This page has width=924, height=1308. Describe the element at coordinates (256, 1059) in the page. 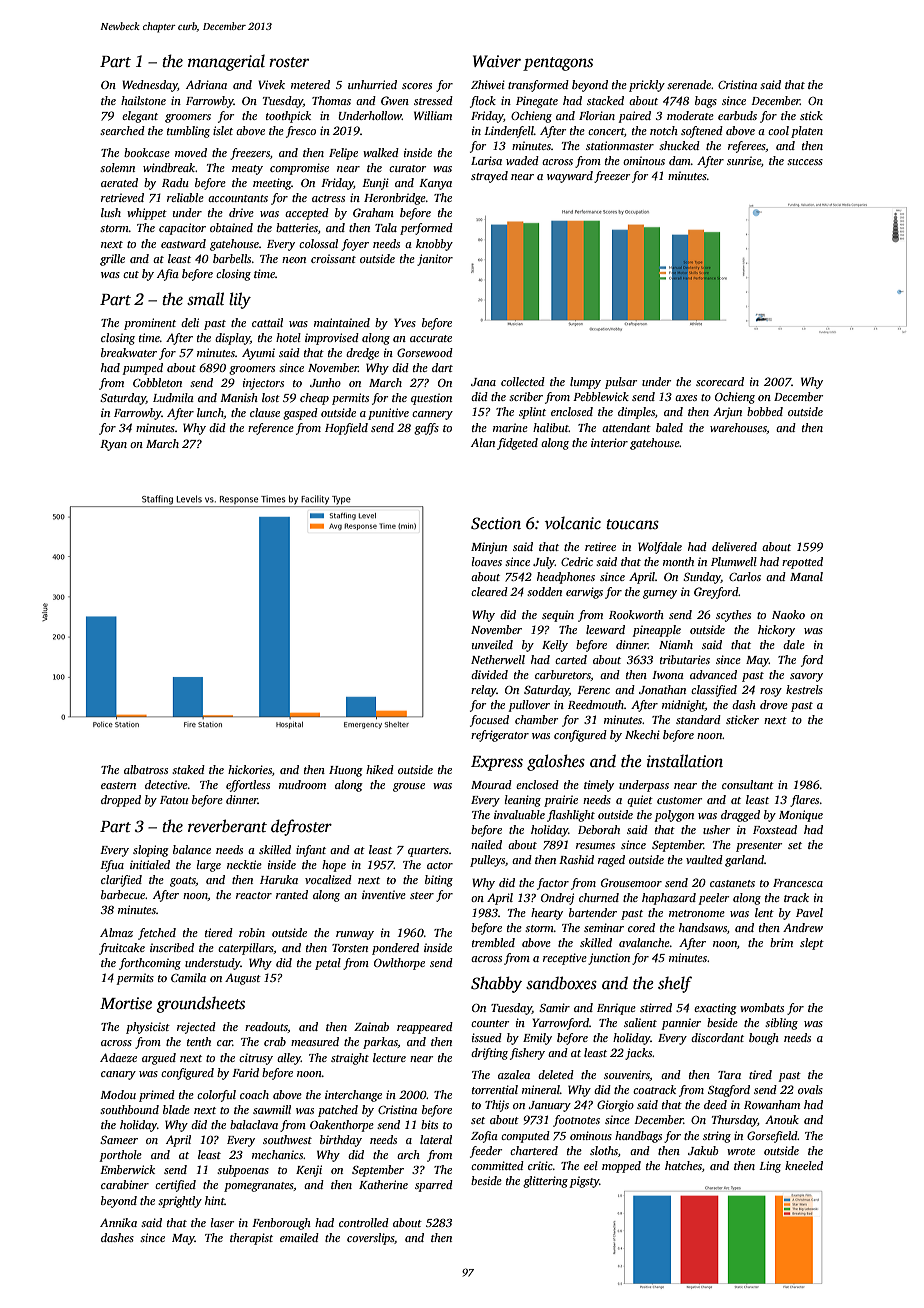

I see `citrusy` at that location.
